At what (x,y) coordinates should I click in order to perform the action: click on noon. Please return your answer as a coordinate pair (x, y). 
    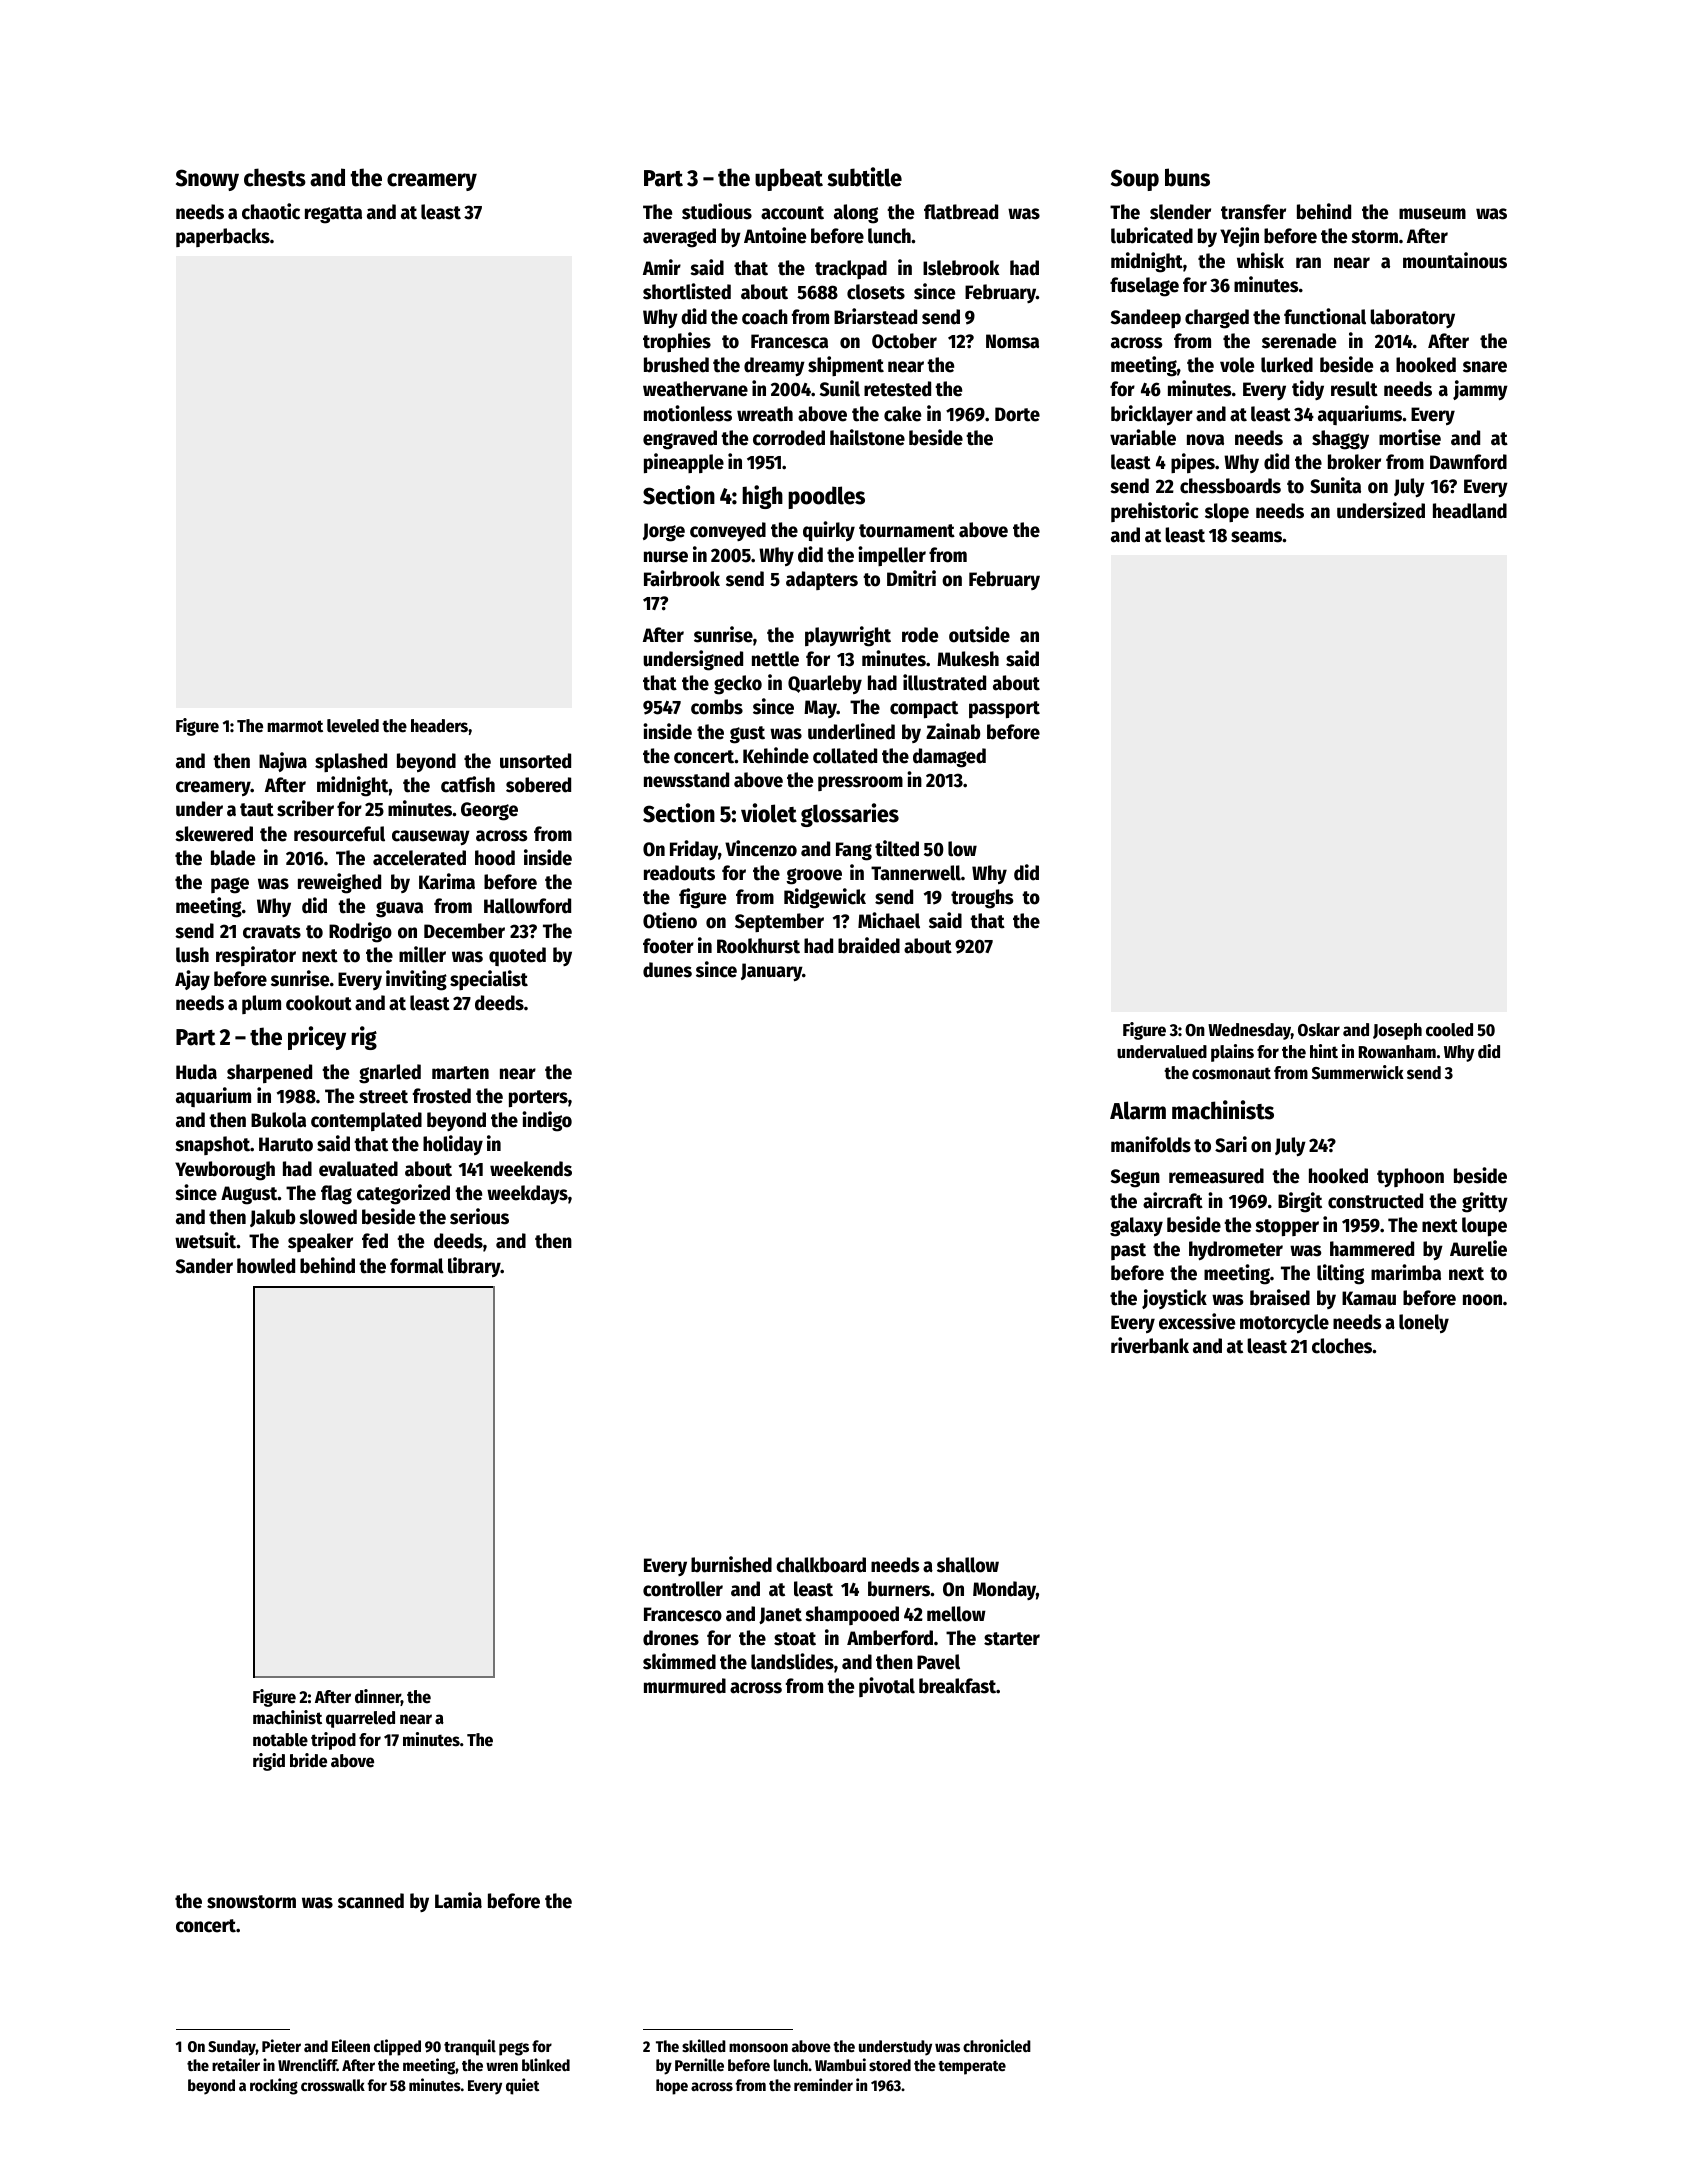
    Looking at the image, I should click on (1482, 1300).
